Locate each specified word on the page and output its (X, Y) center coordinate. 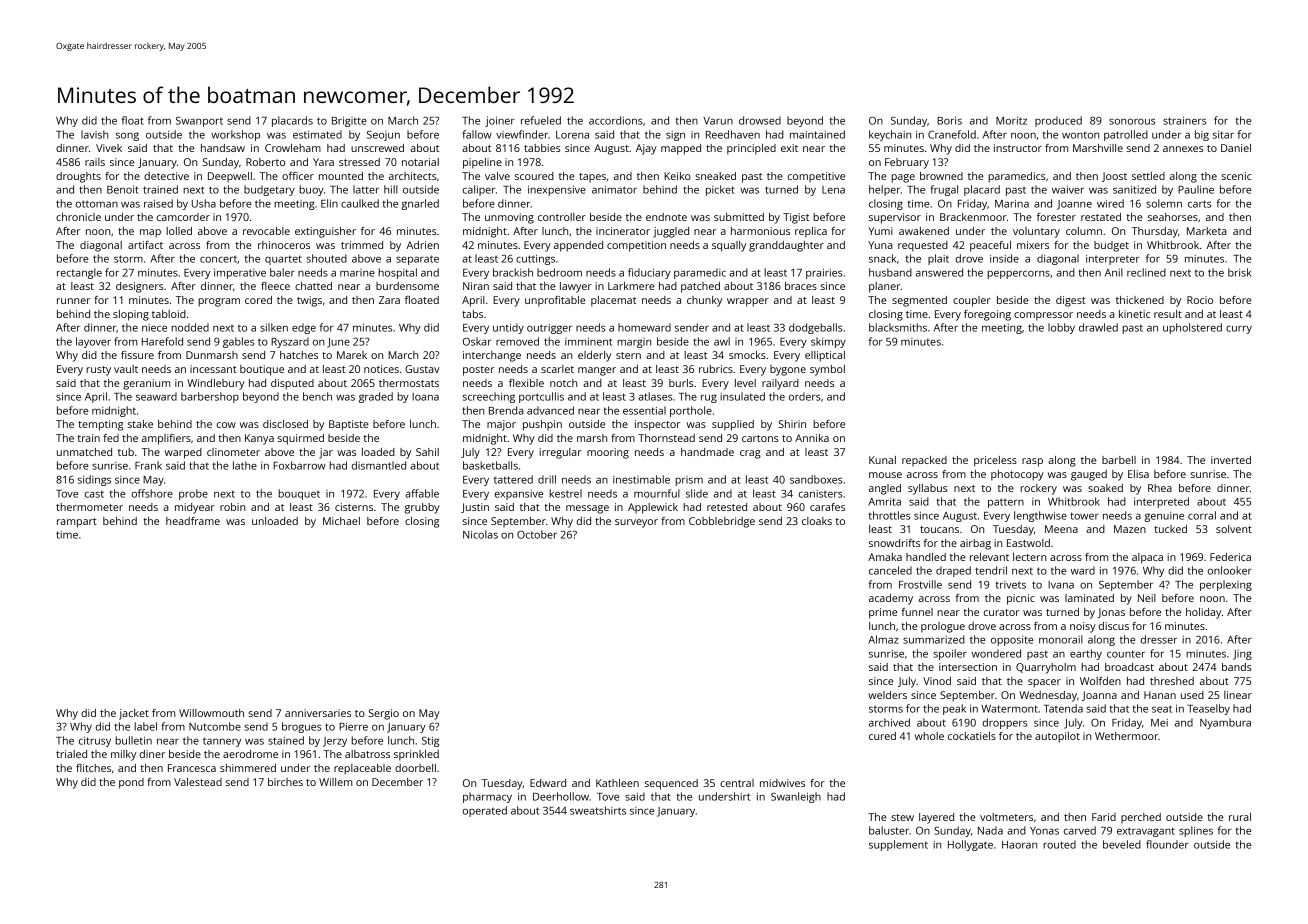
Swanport (199, 121)
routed (1059, 844)
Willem (335, 782)
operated (485, 811)
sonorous (1132, 121)
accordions (615, 120)
